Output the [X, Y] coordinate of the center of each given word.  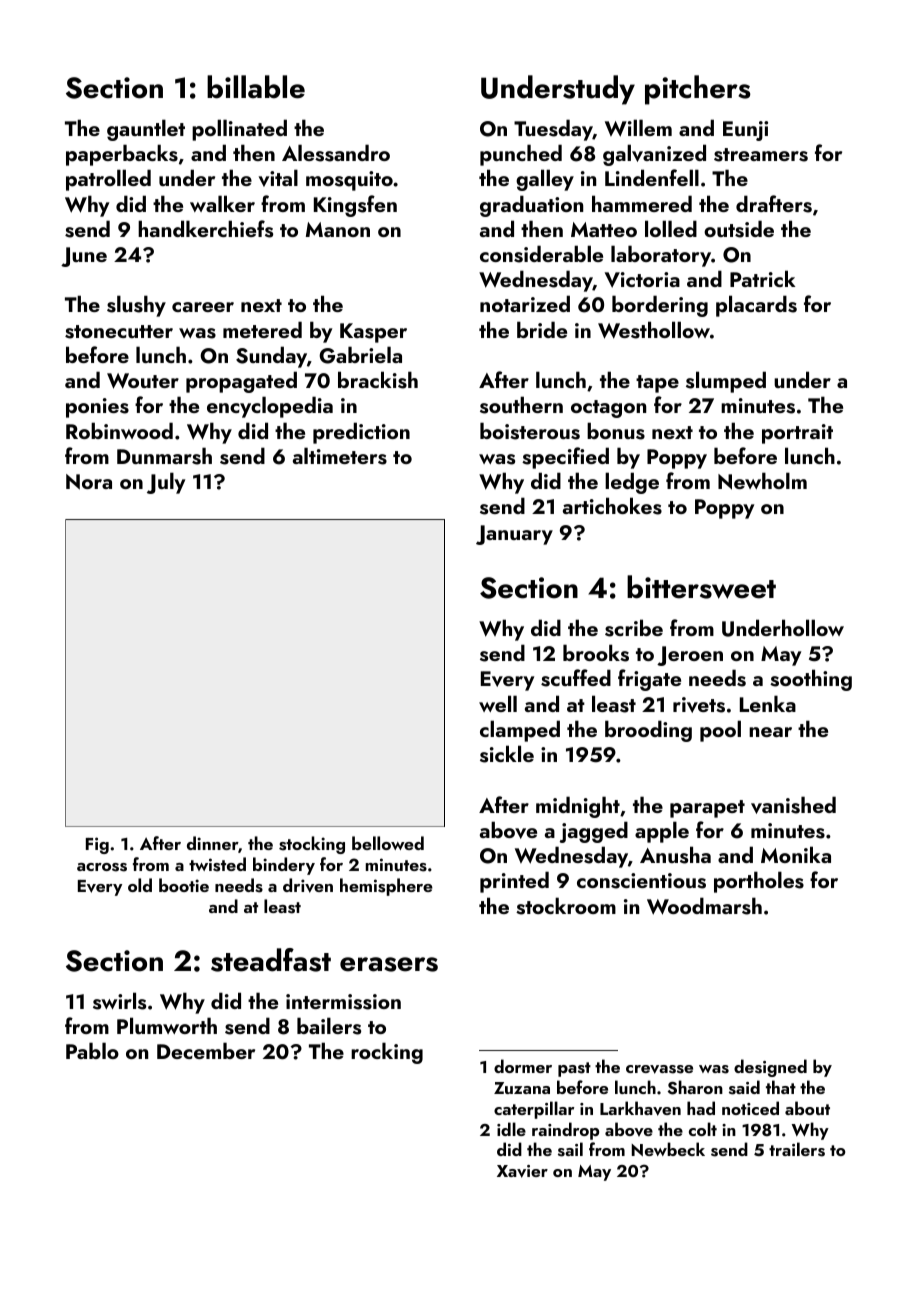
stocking [312, 845]
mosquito [349, 181]
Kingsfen [355, 206]
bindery [284, 866]
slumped [726, 382]
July [166, 483]
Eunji [745, 131]
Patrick [762, 278]
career [203, 307]
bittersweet [701, 587]
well [498, 703]
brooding [648, 731]
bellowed [388, 843]
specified [565, 458]
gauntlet [146, 130]
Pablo [92, 1050]
